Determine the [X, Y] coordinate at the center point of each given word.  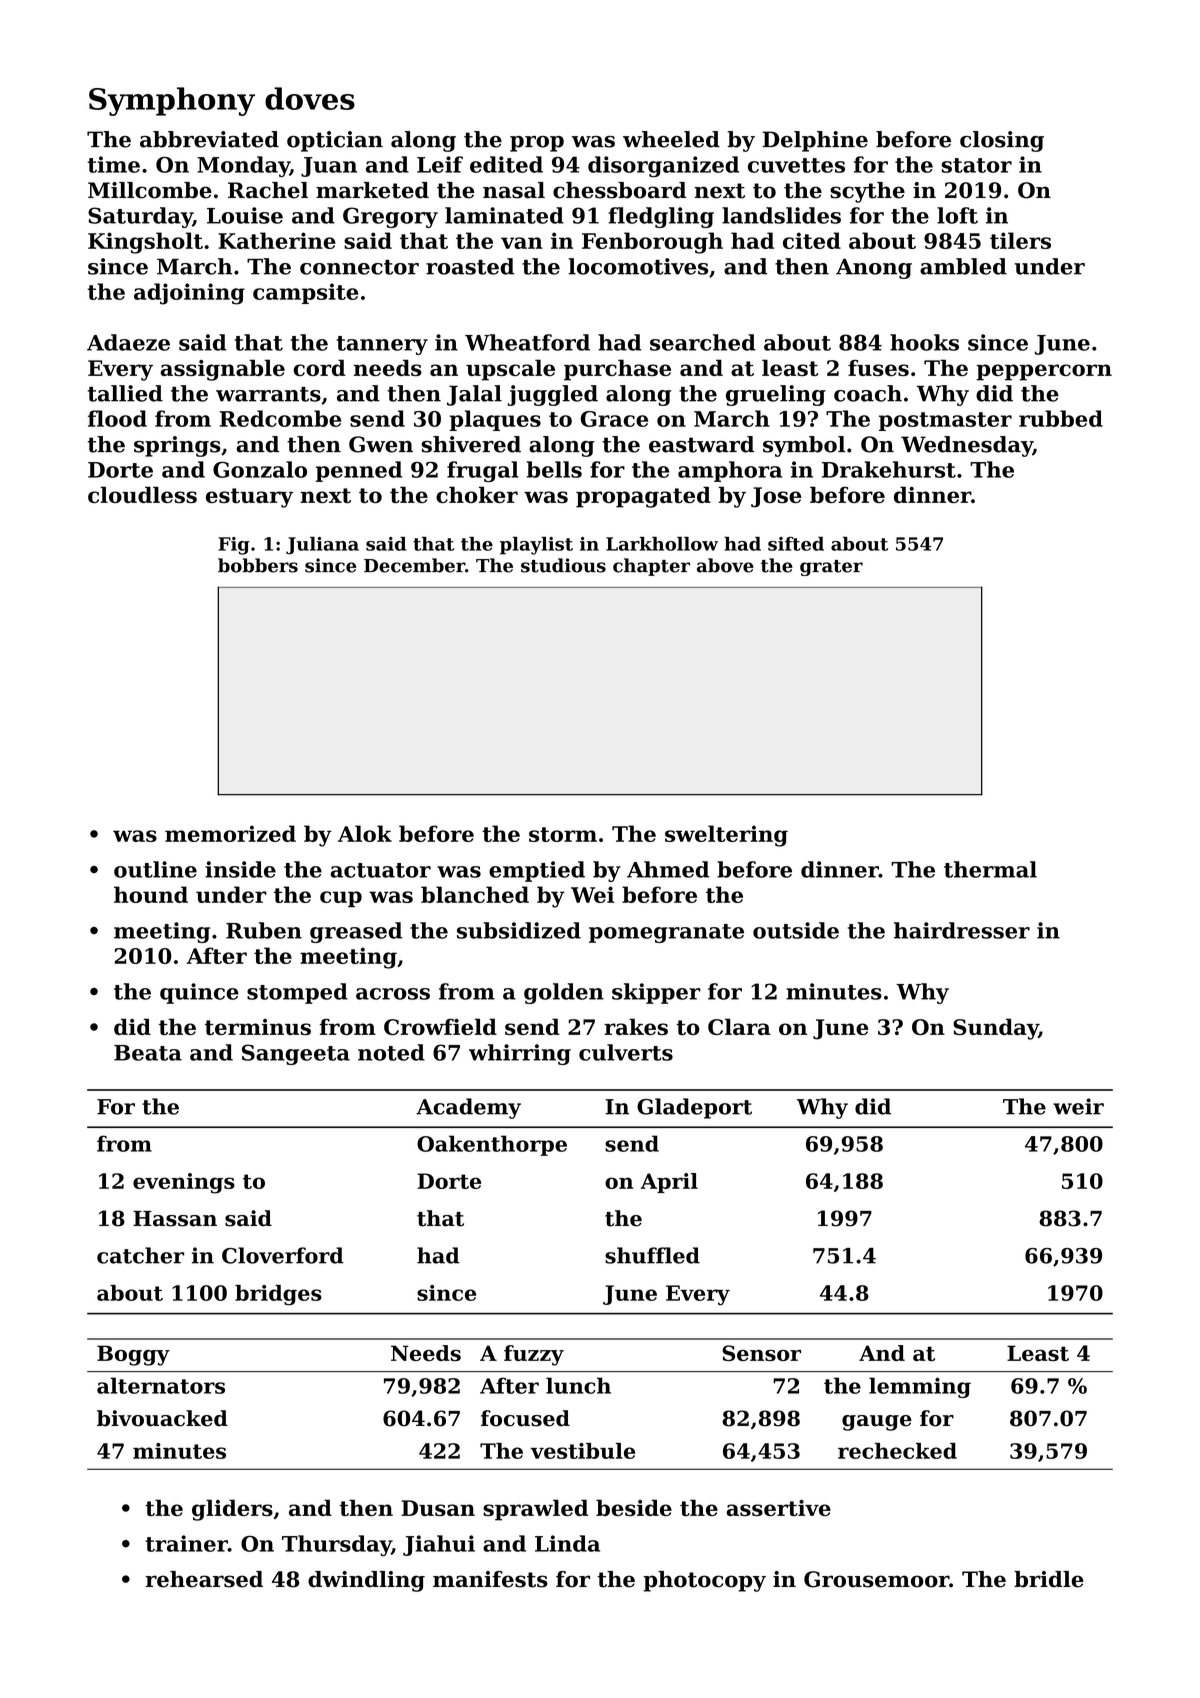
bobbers [258, 565]
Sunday [996, 1029]
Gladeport [694, 1108]
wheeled [671, 139]
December [414, 565]
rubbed [1061, 418]
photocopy [704, 1581]
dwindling [366, 1581]
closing [1002, 141]
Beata [148, 1053]
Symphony [172, 101]
